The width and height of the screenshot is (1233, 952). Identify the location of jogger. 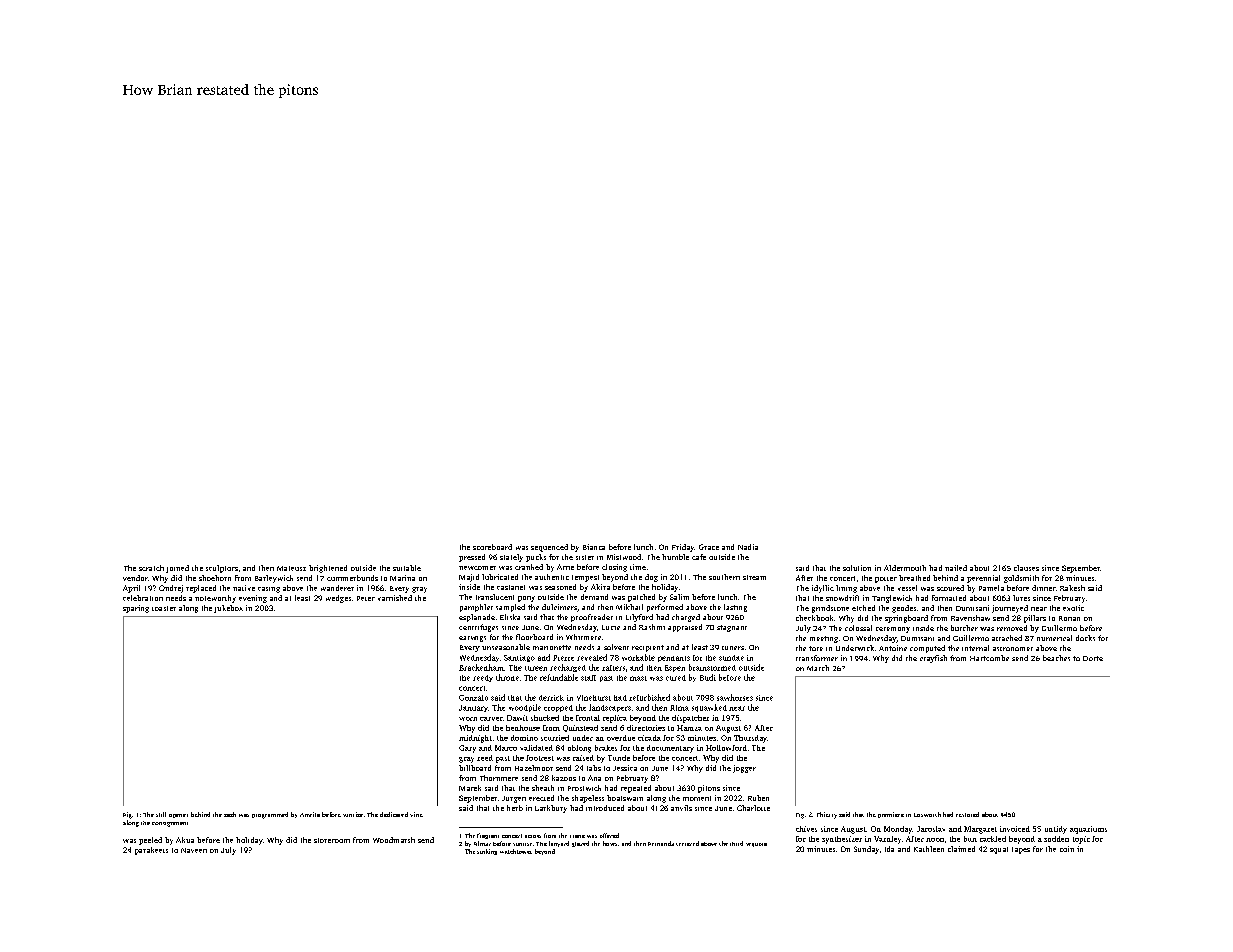
(744, 769).
